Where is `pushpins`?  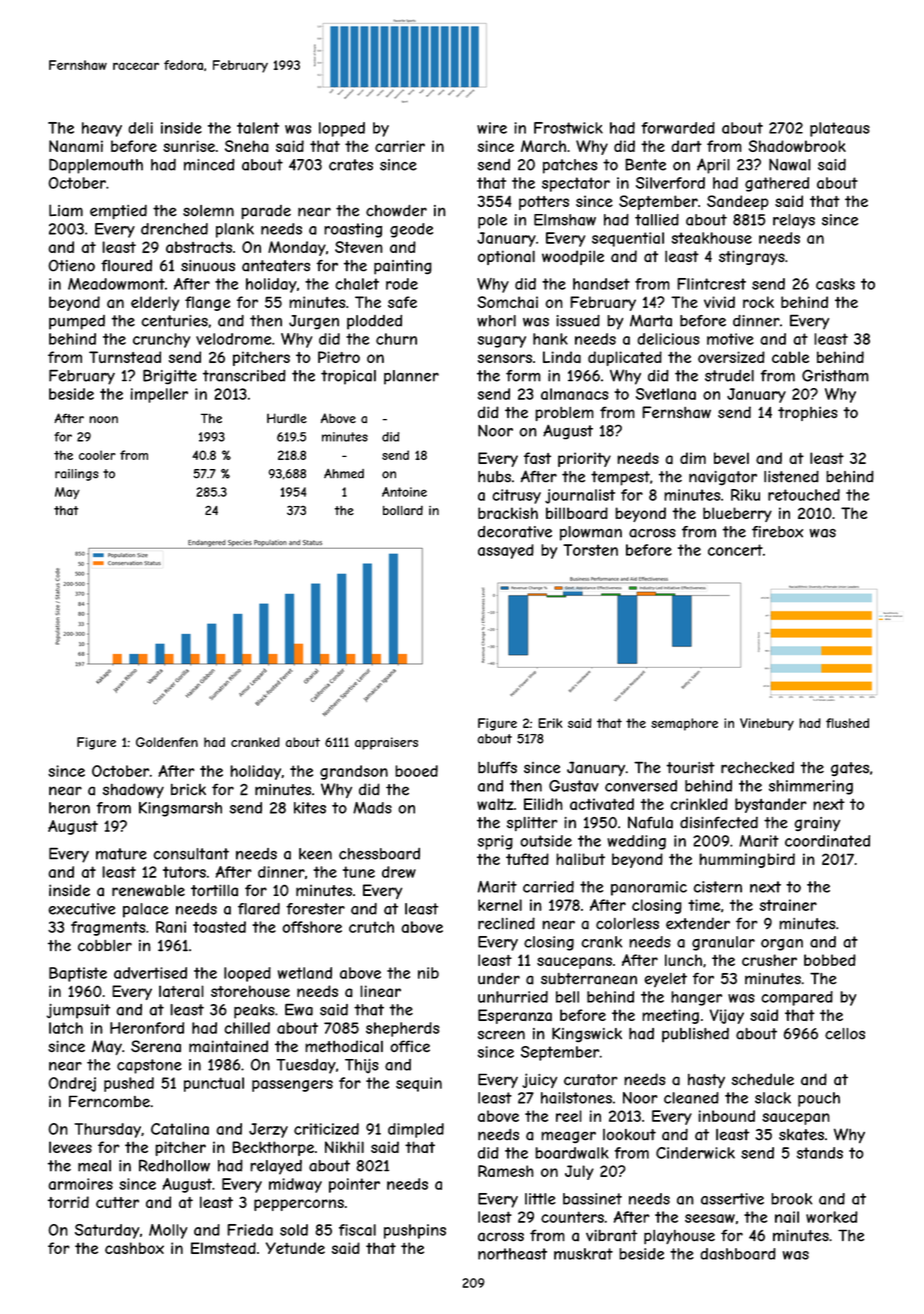 pushpins is located at coordinates (415, 1231).
